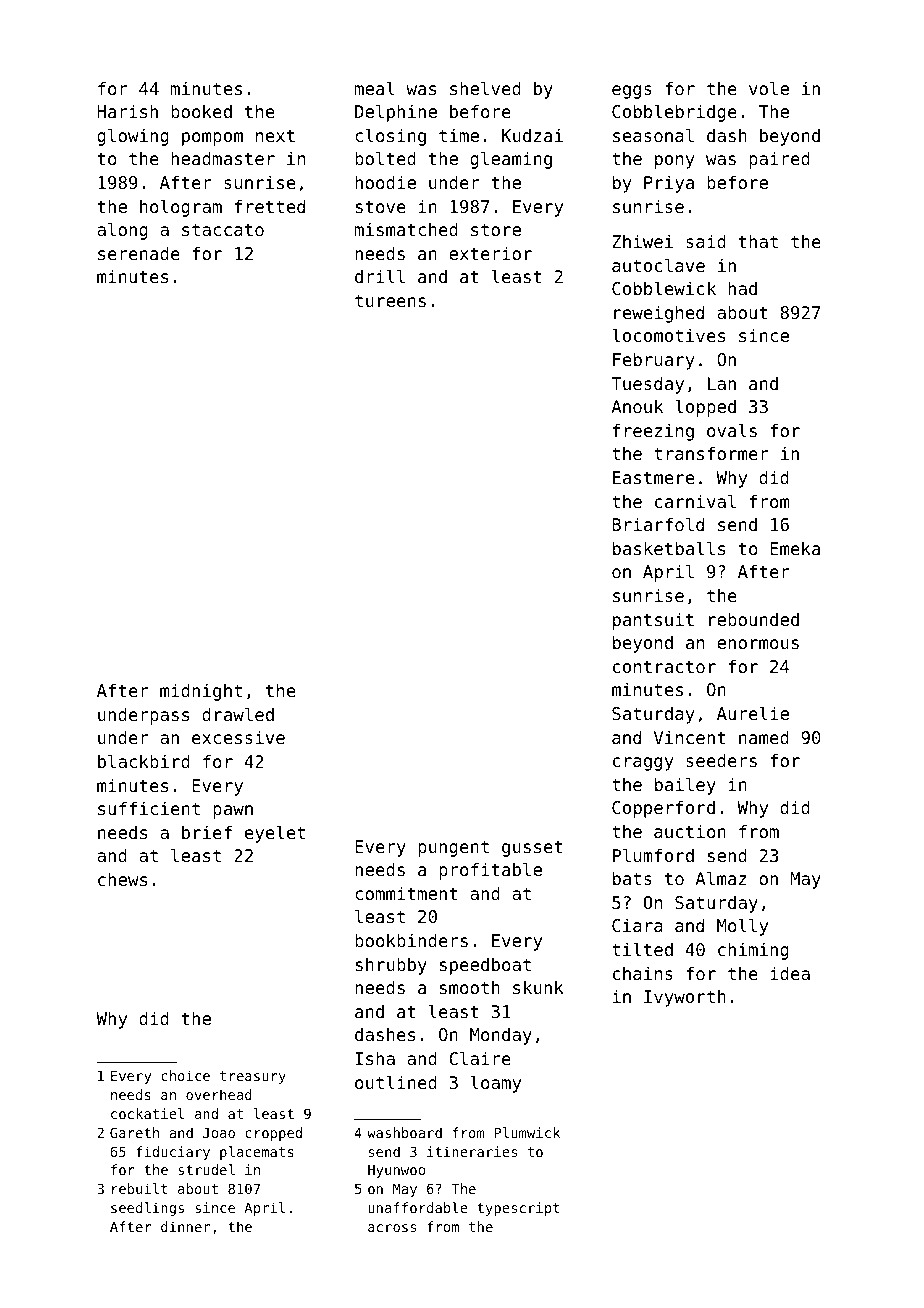  I want to click on serenade, so click(139, 253).
